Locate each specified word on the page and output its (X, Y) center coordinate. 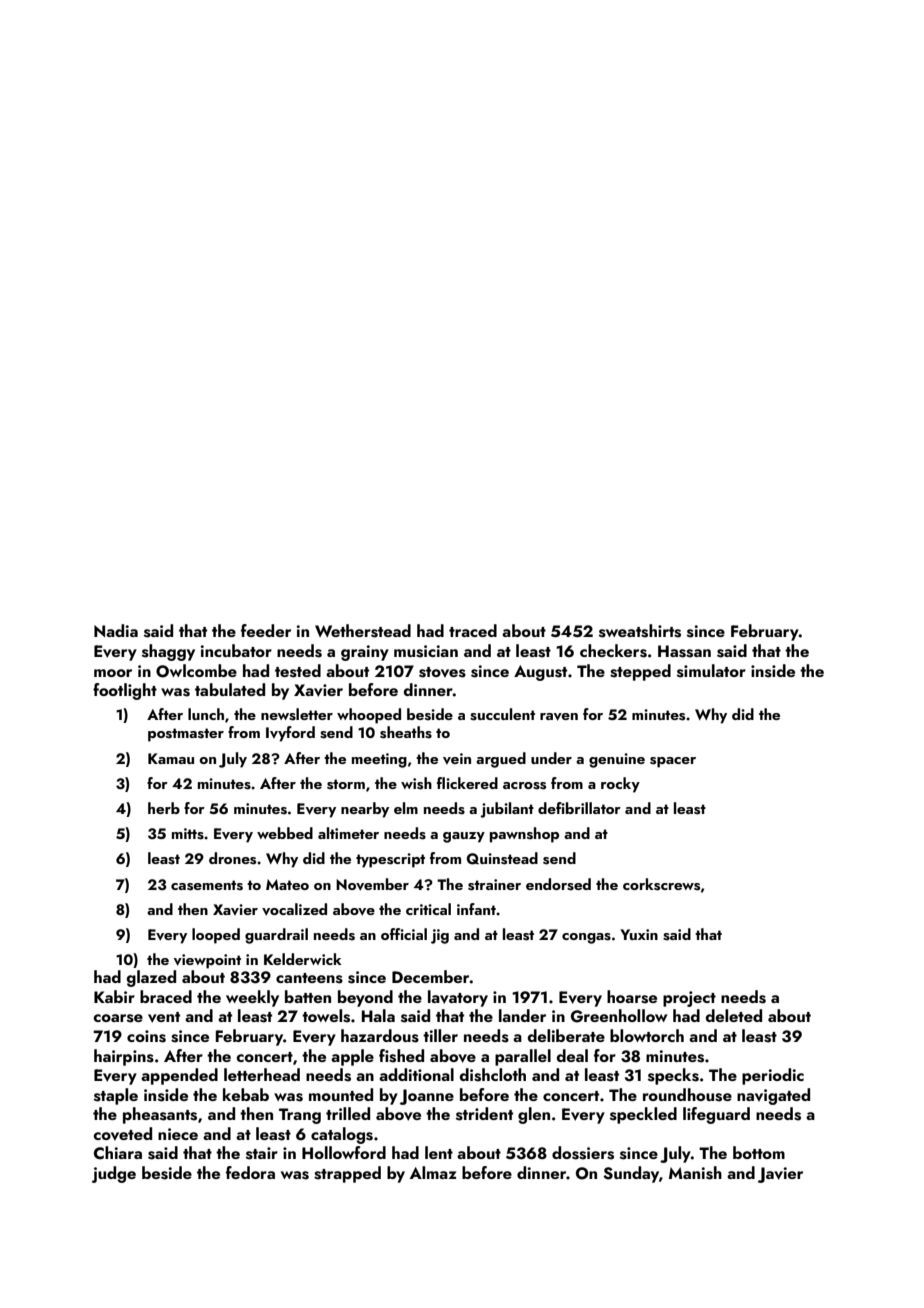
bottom (759, 1152)
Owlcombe (196, 671)
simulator (711, 671)
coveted (122, 1133)
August (540, 673)
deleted (734, 1015)
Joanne (427, 1097)
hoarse (632, 997)
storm (346, 784)
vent (164, 1017)
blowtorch (647, 1035)
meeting (379, 760)
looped (216, 936)
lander (522, 1015)
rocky (620, 785)
